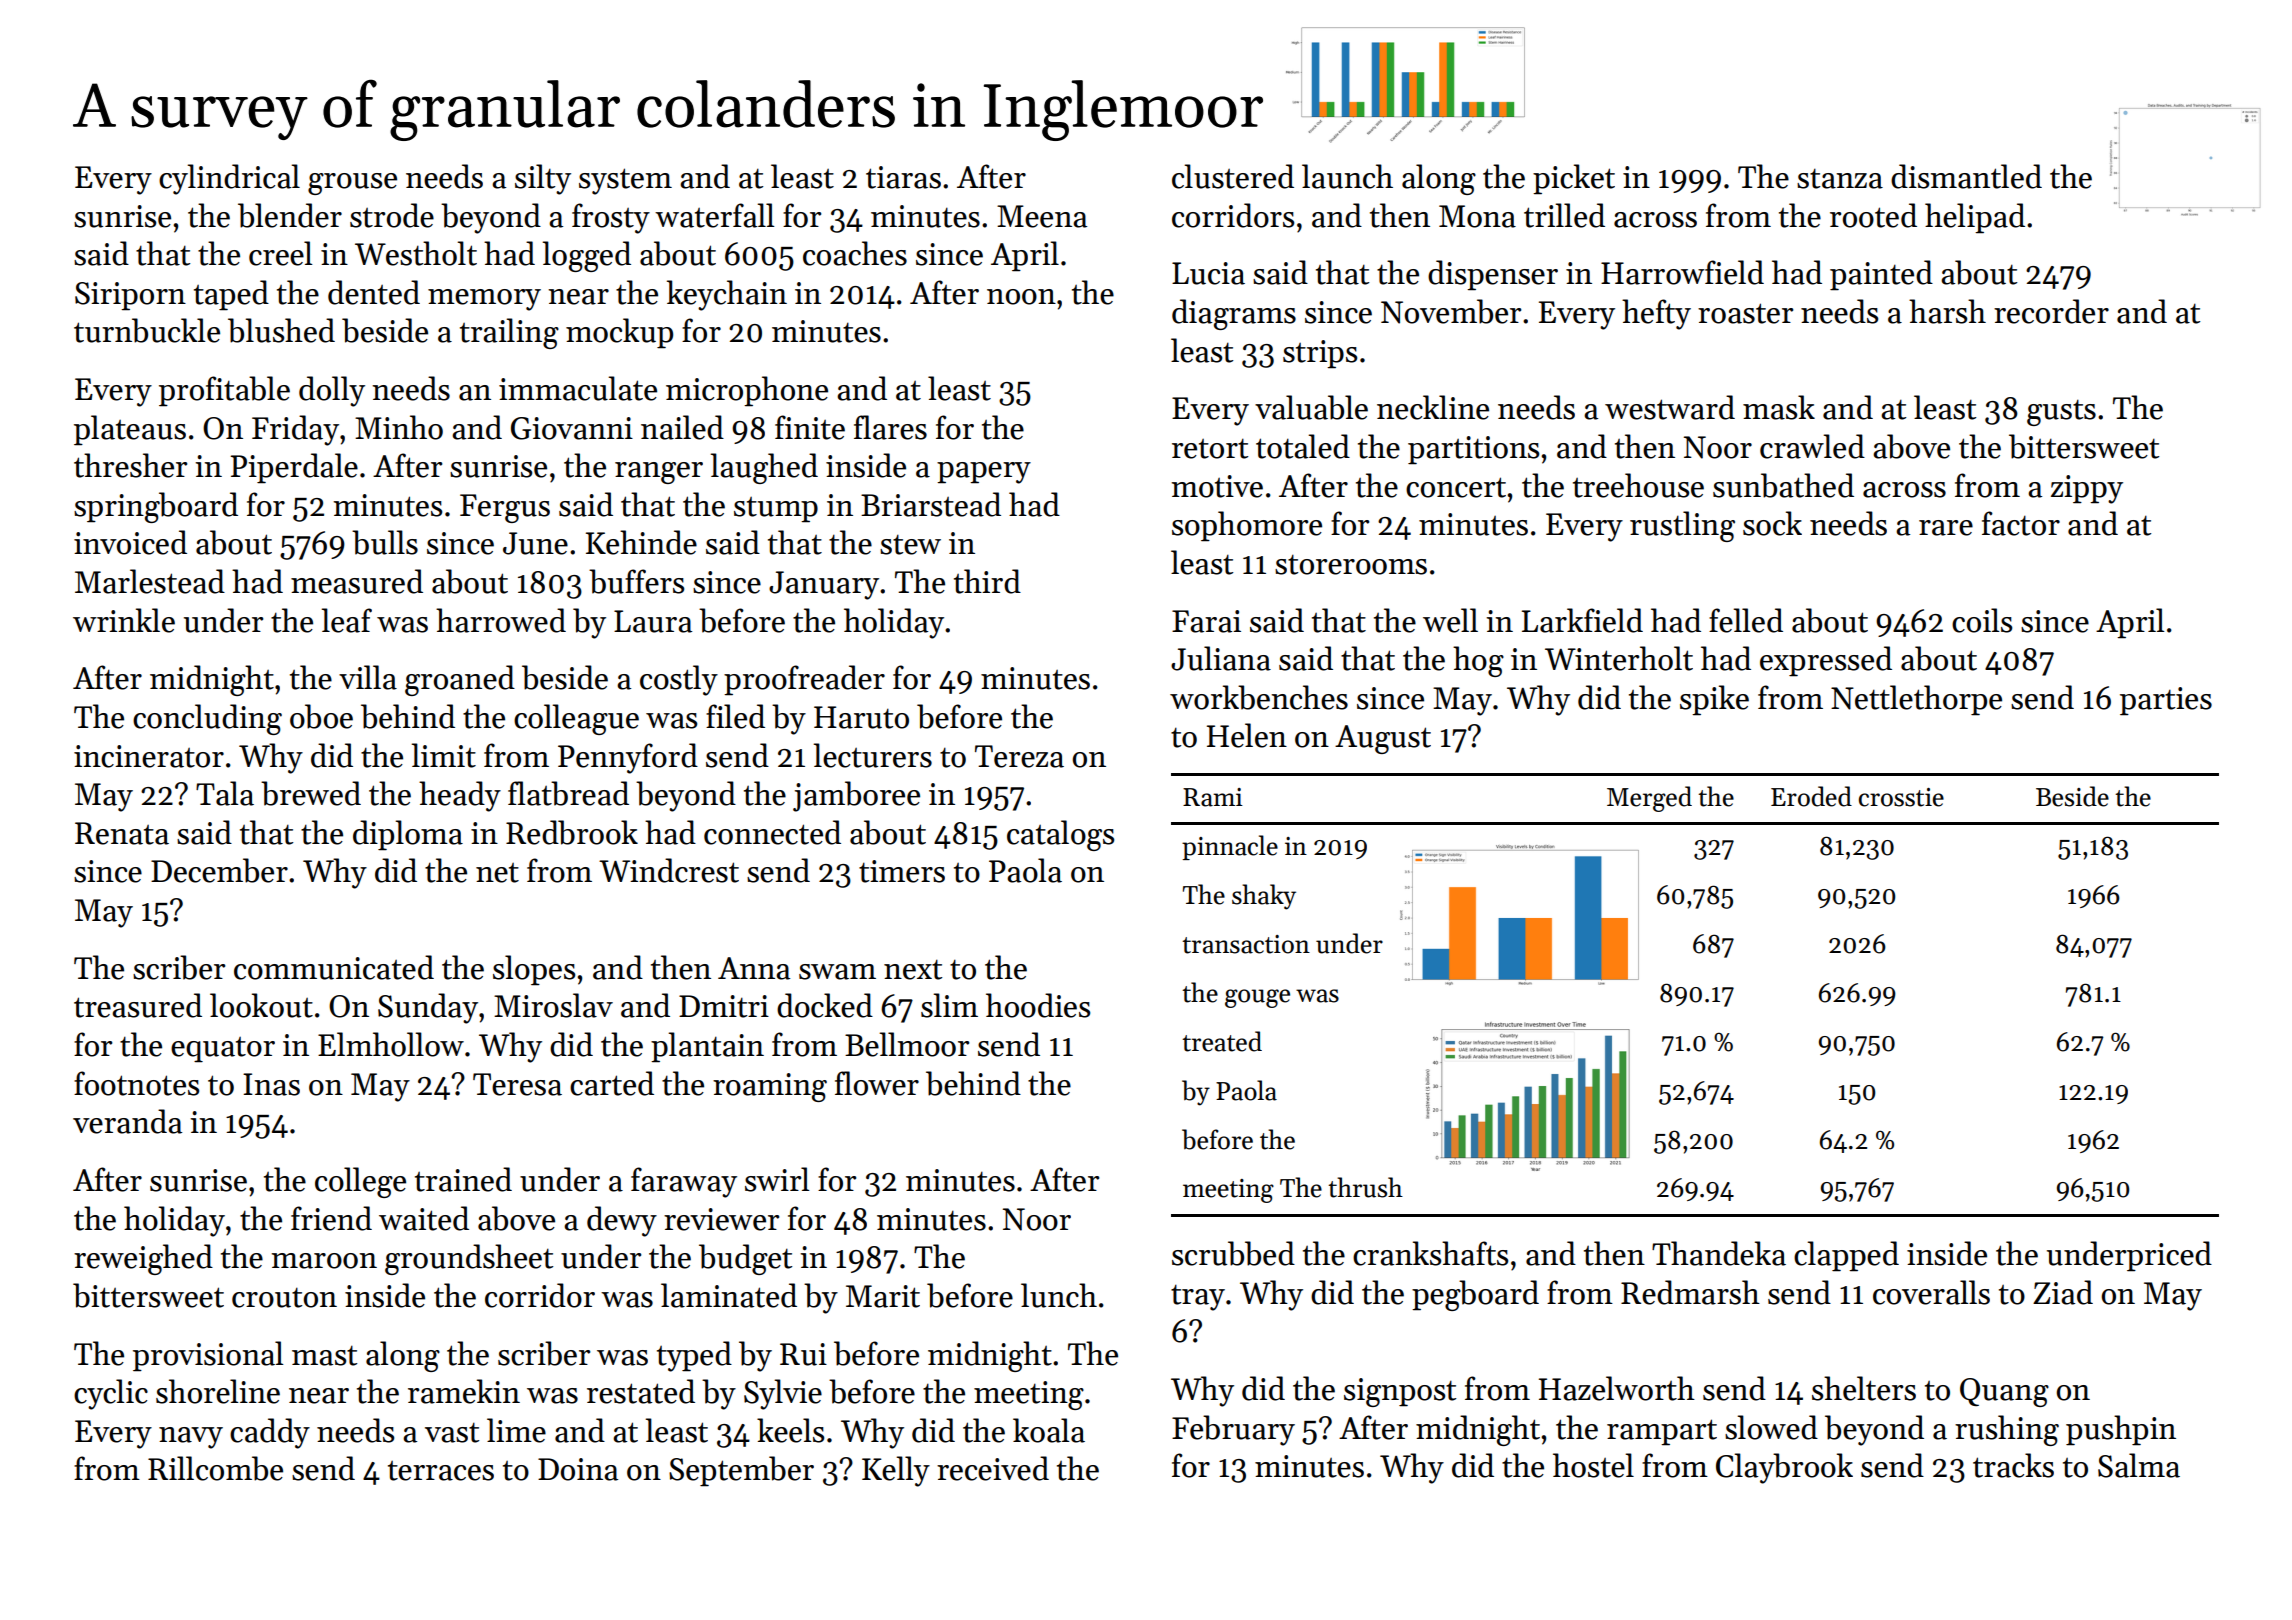 This image has height=1620, width=2292. Describe the element at coordinates (357, 581) in the image. I see `measured` at that location.
